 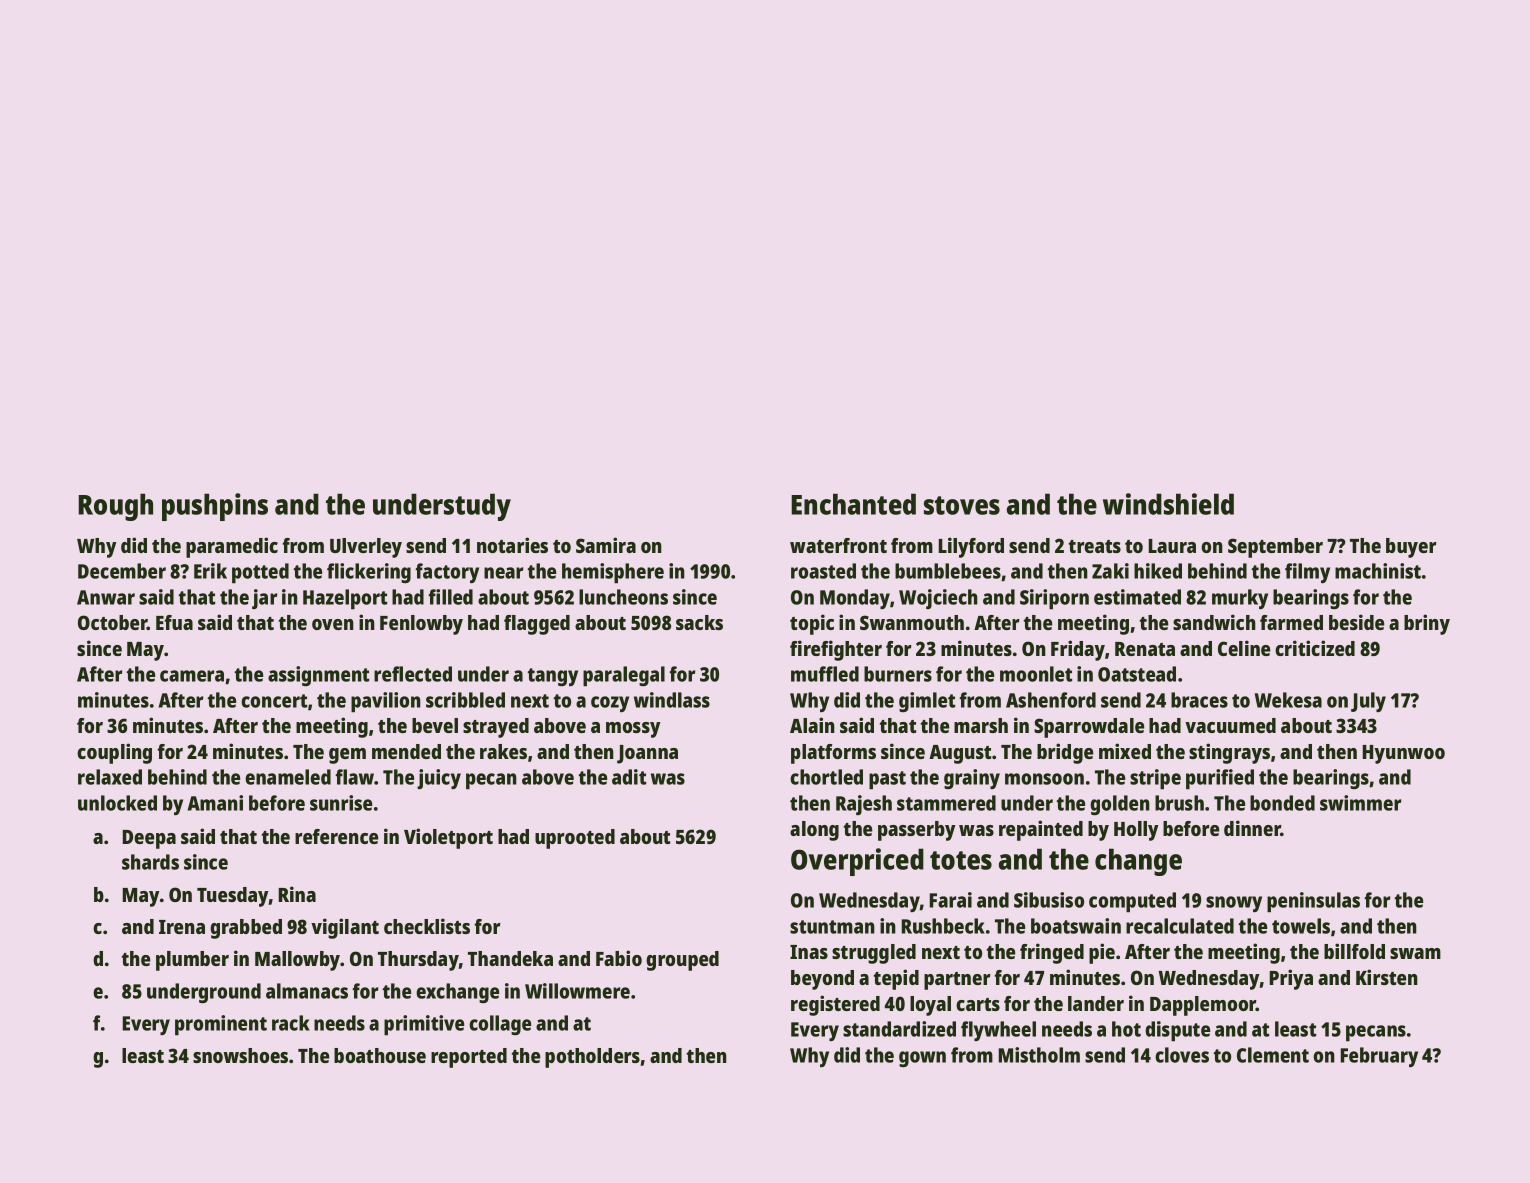 I want to click on camera, so click(x=192, y=676).
